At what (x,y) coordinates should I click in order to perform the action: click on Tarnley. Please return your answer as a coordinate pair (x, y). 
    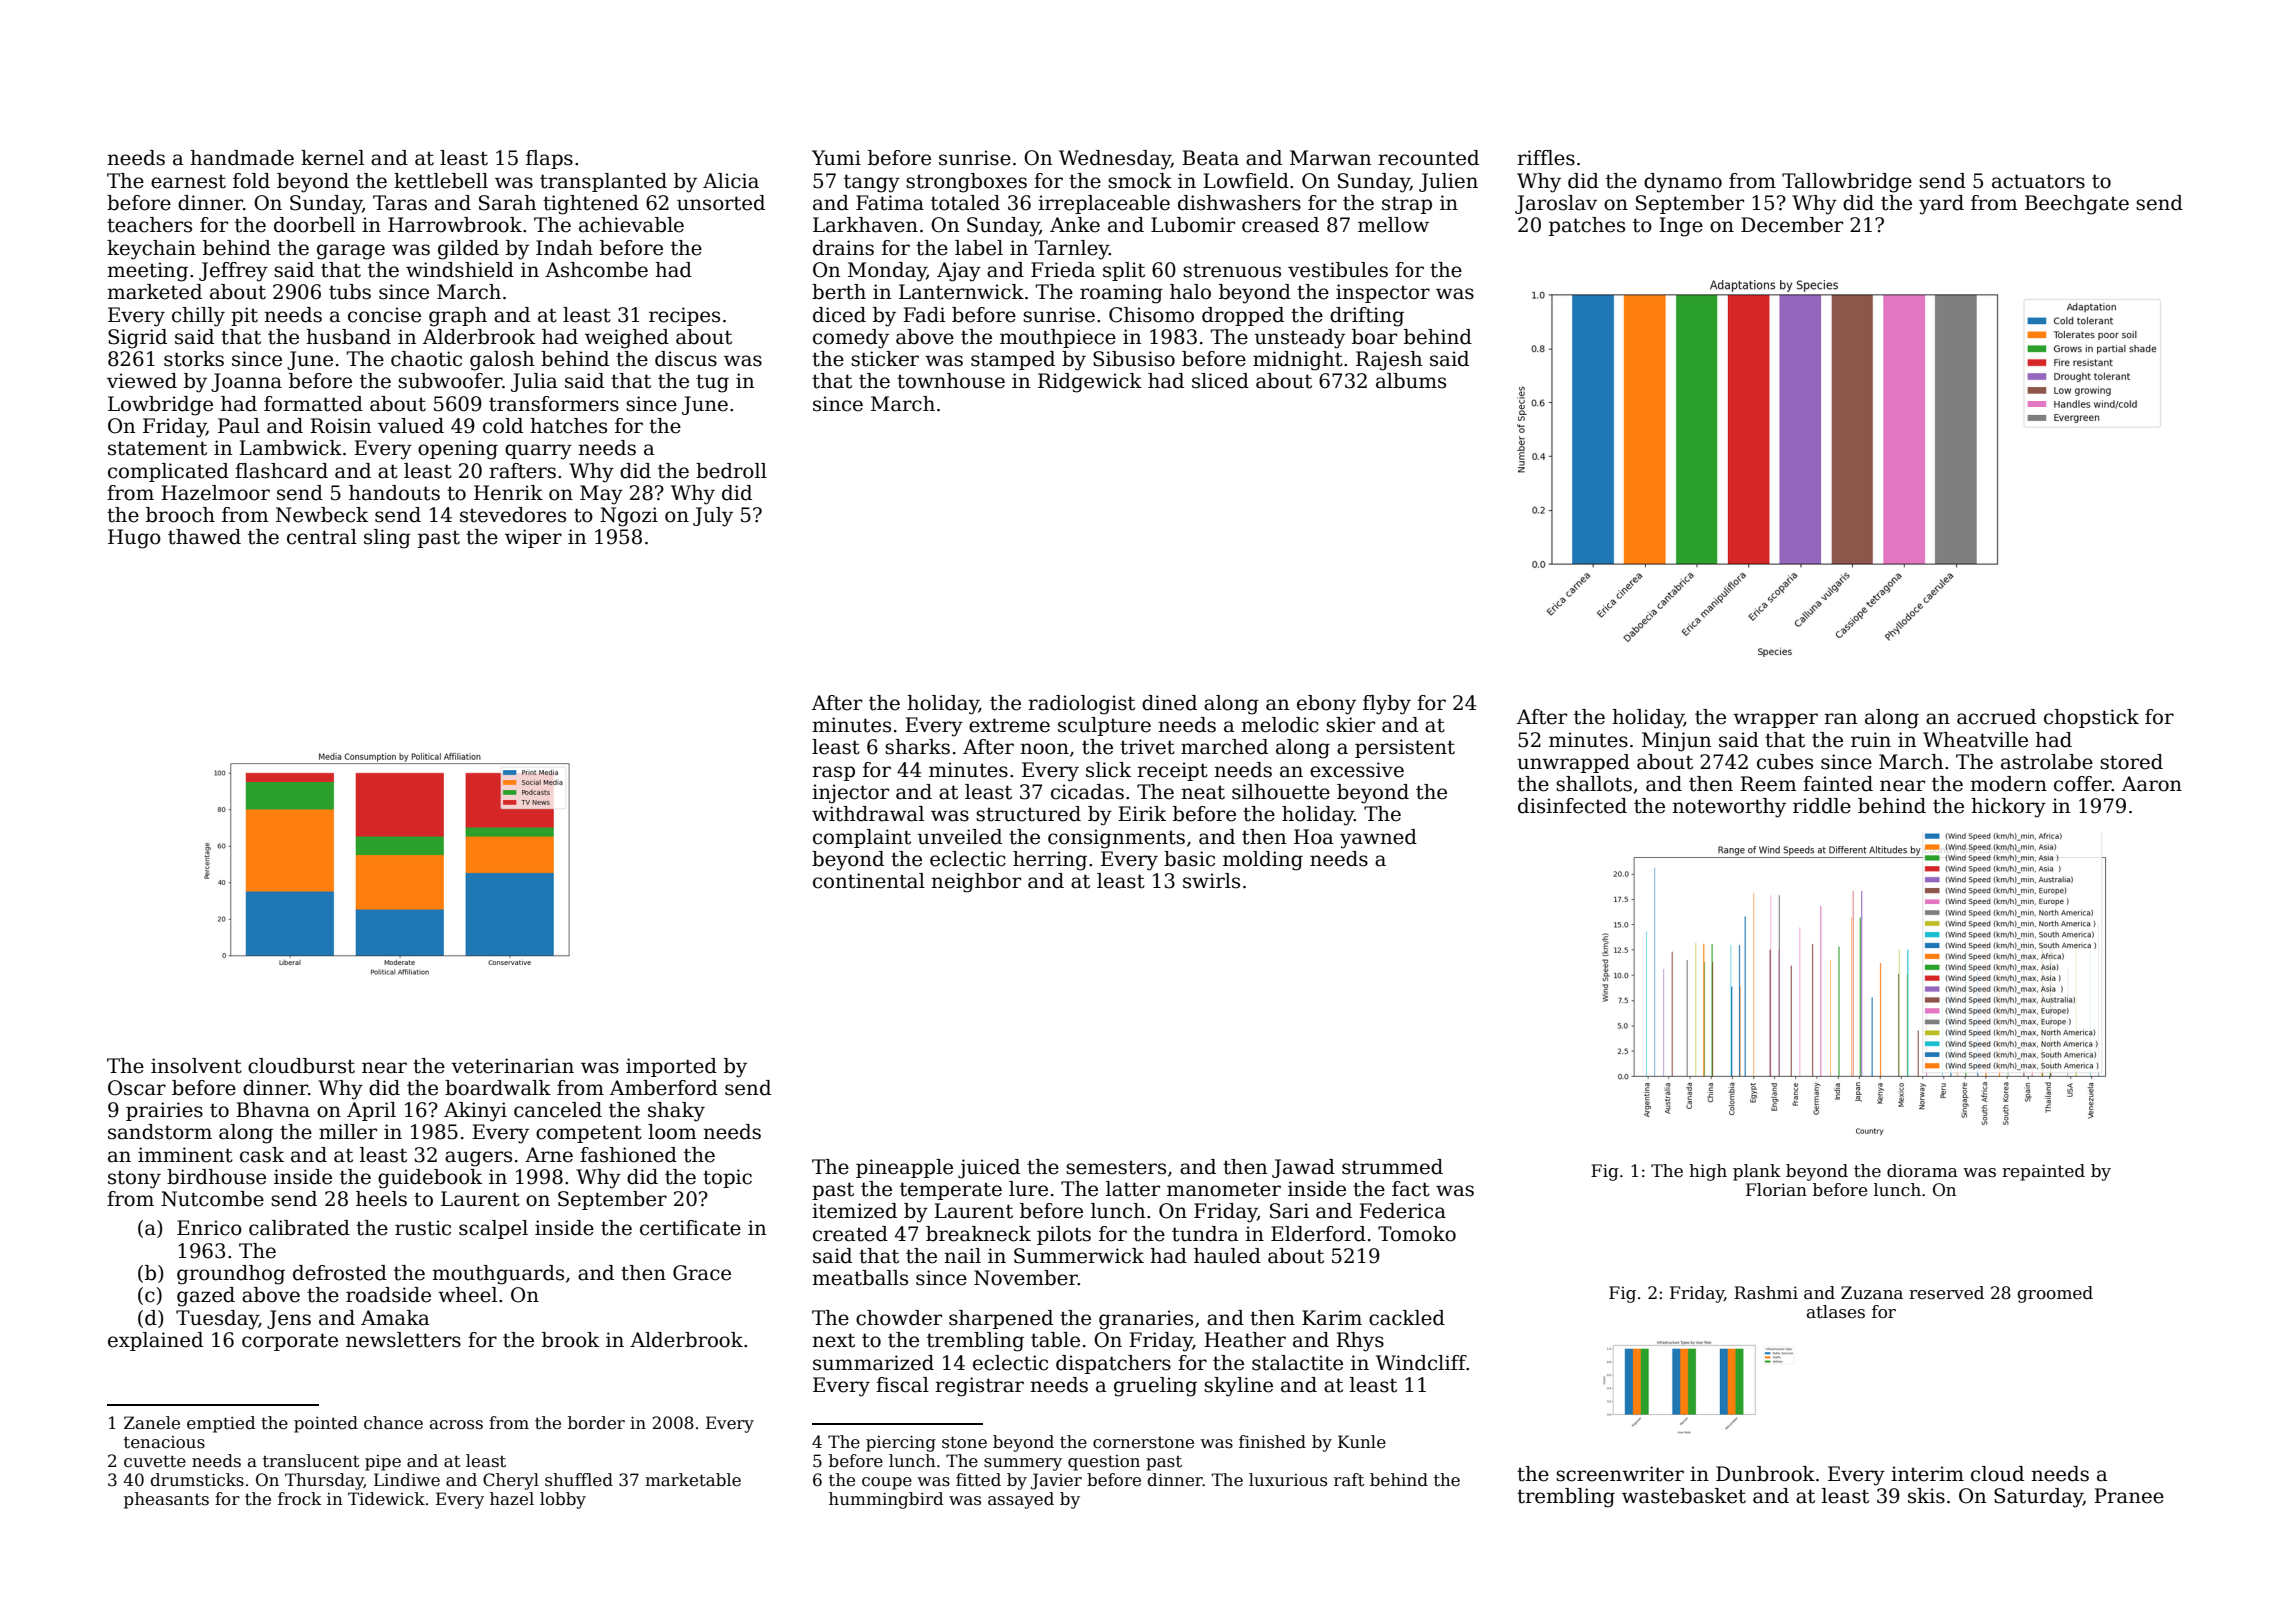
    Looking at the image, I should click on (1072, 250).
